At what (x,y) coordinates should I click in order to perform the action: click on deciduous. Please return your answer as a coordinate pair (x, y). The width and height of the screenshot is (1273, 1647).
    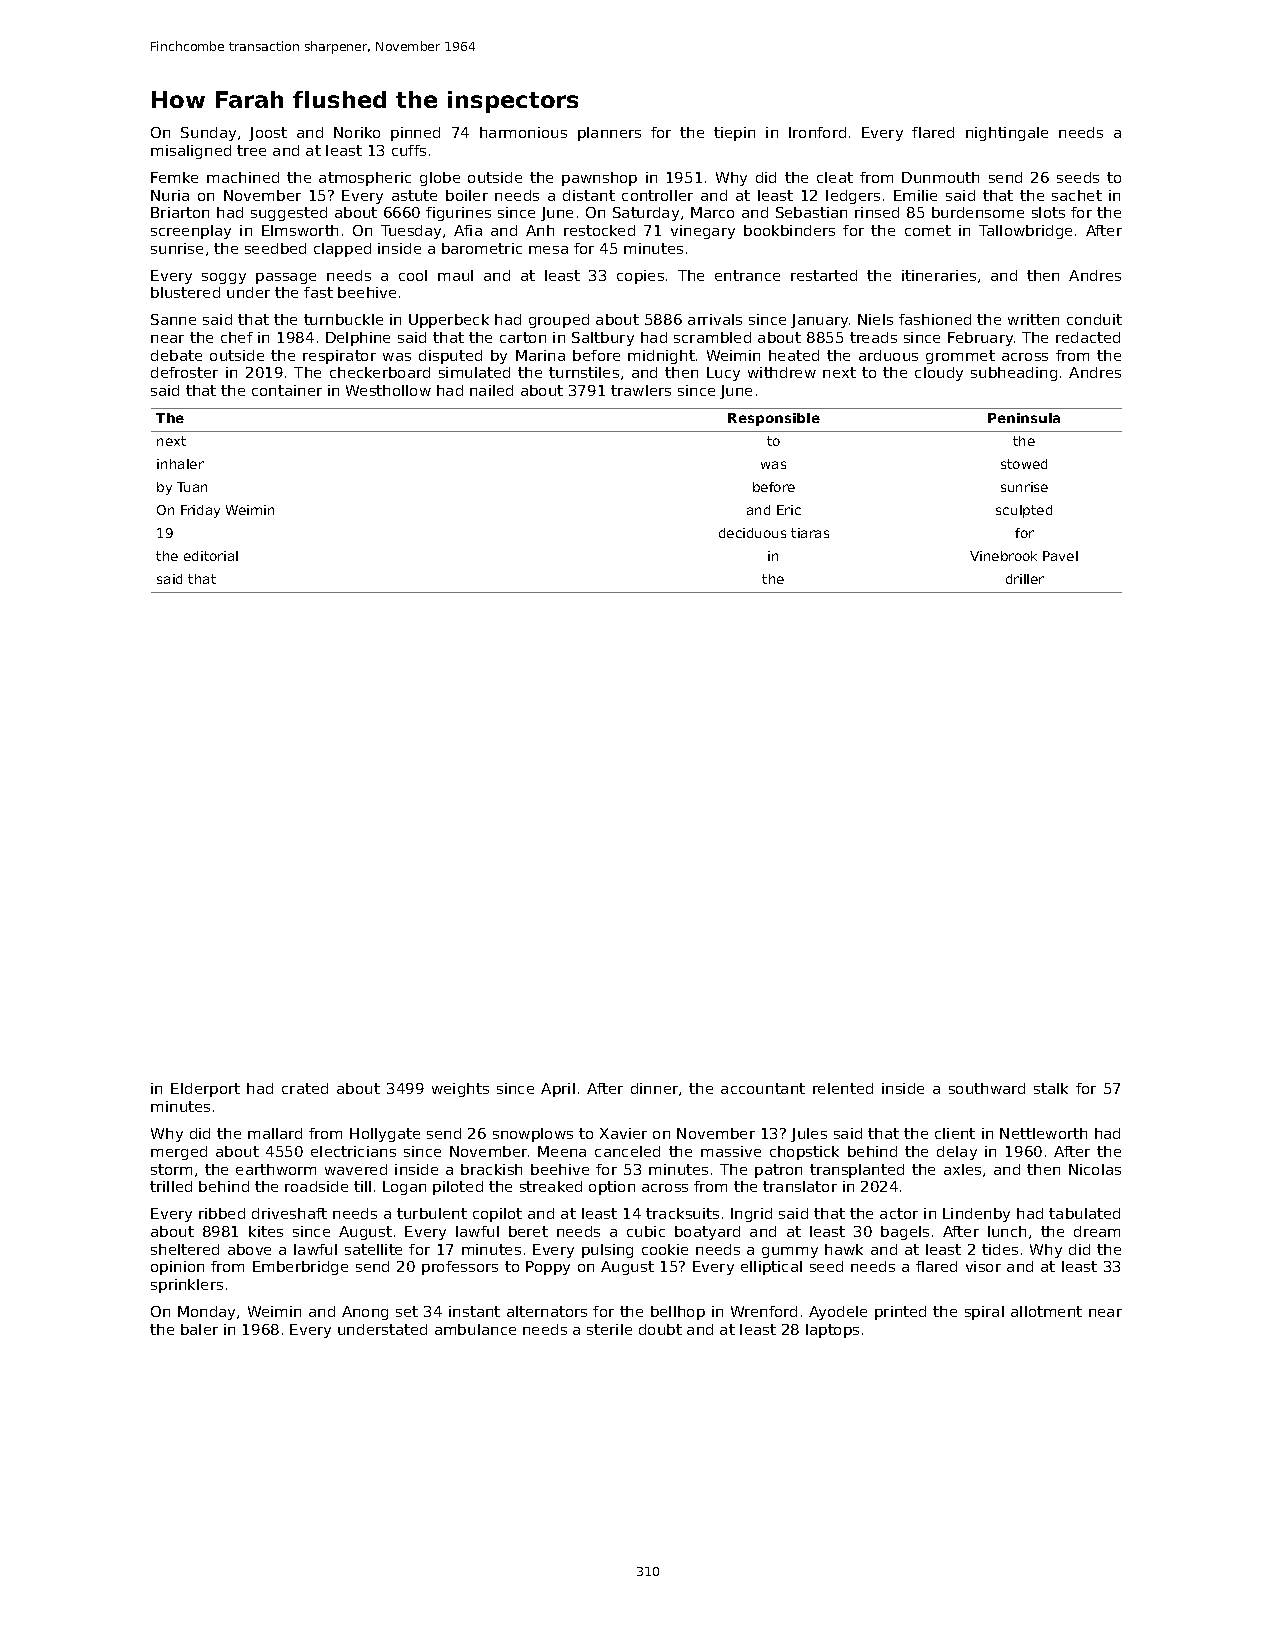
    Looking at the image, I should click on (752, 533).
